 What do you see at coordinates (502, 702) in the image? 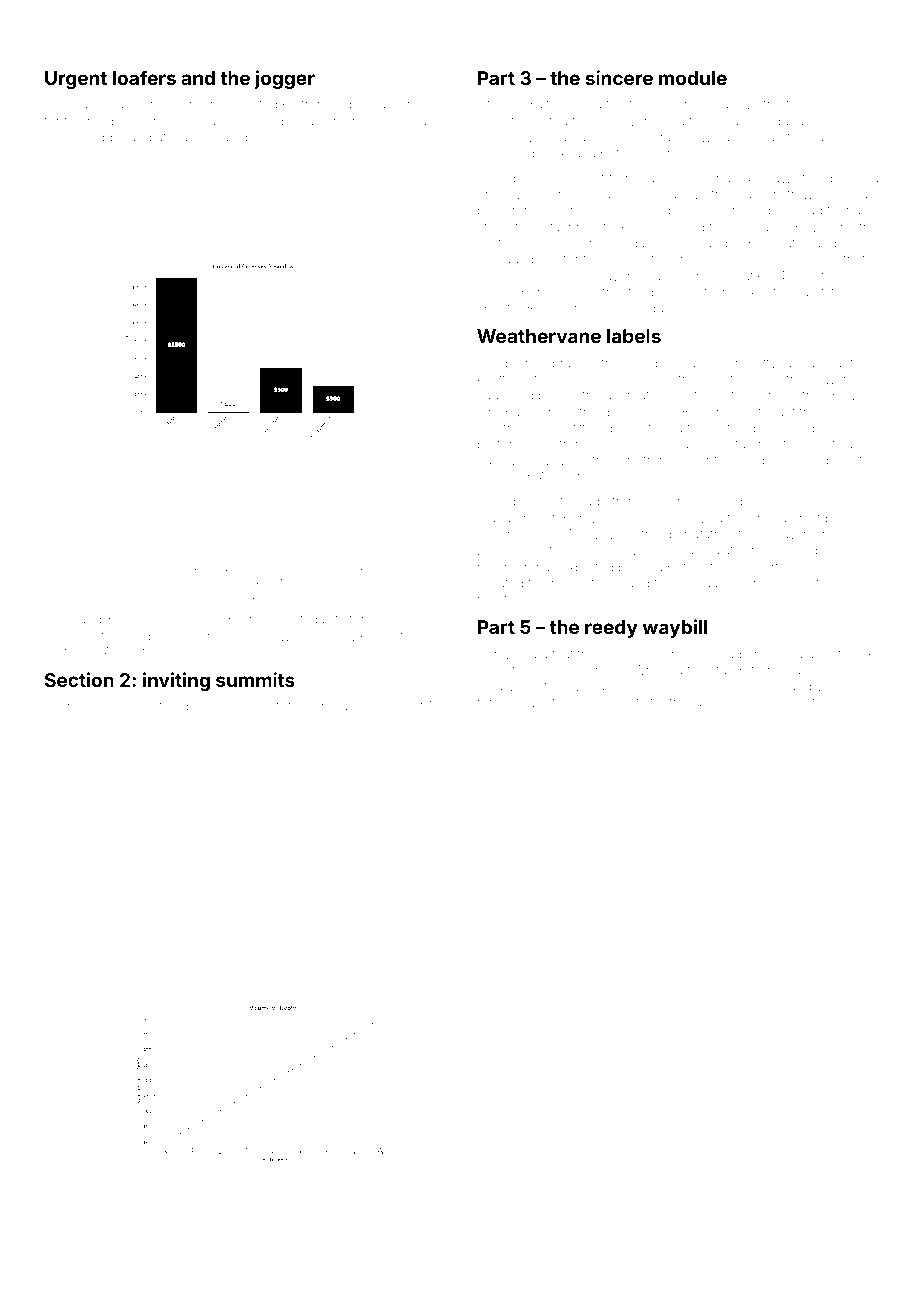
I see `rerouted` at bounding box center [502, 702].
